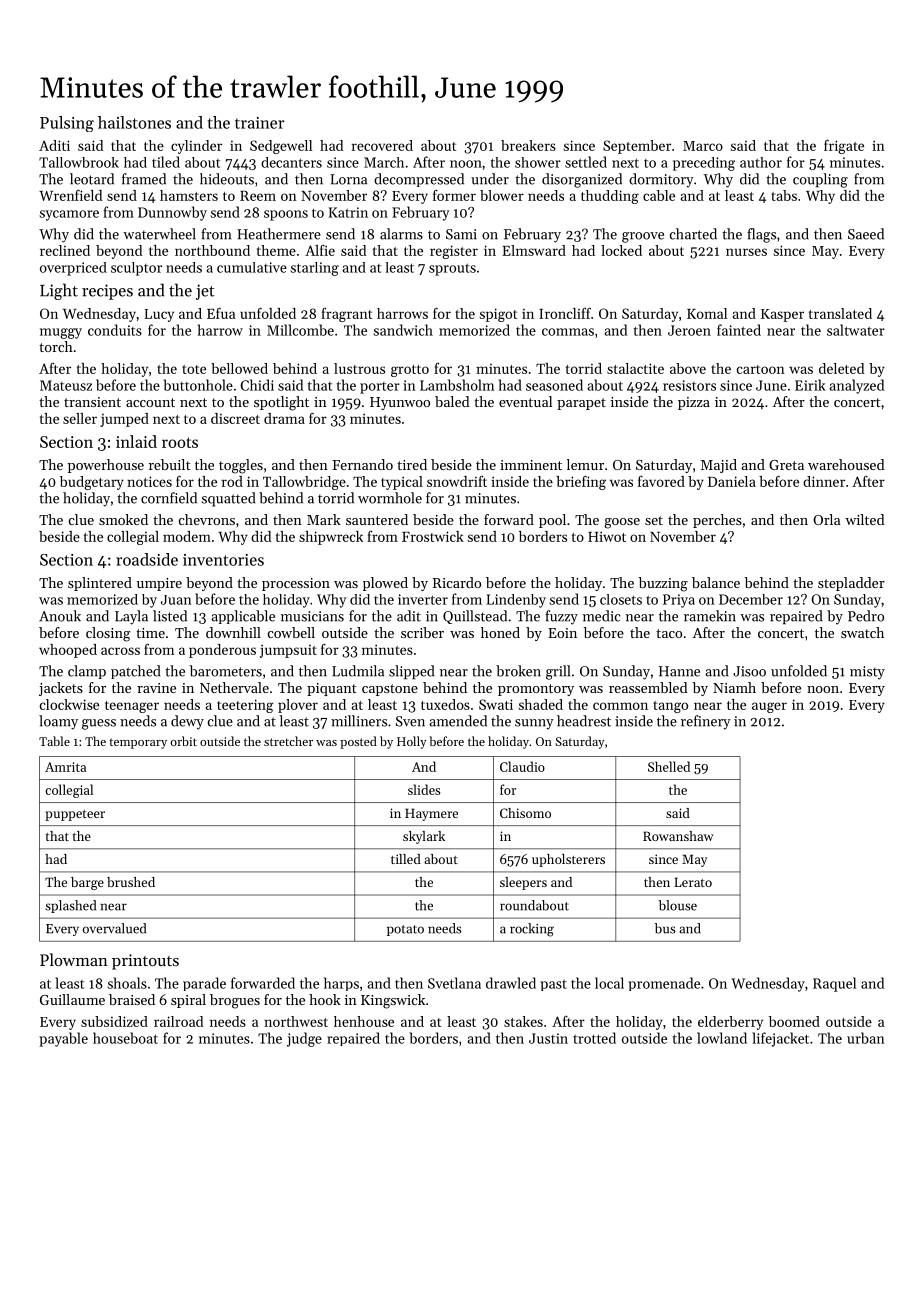  I want to click on local, so click(609, 983).
